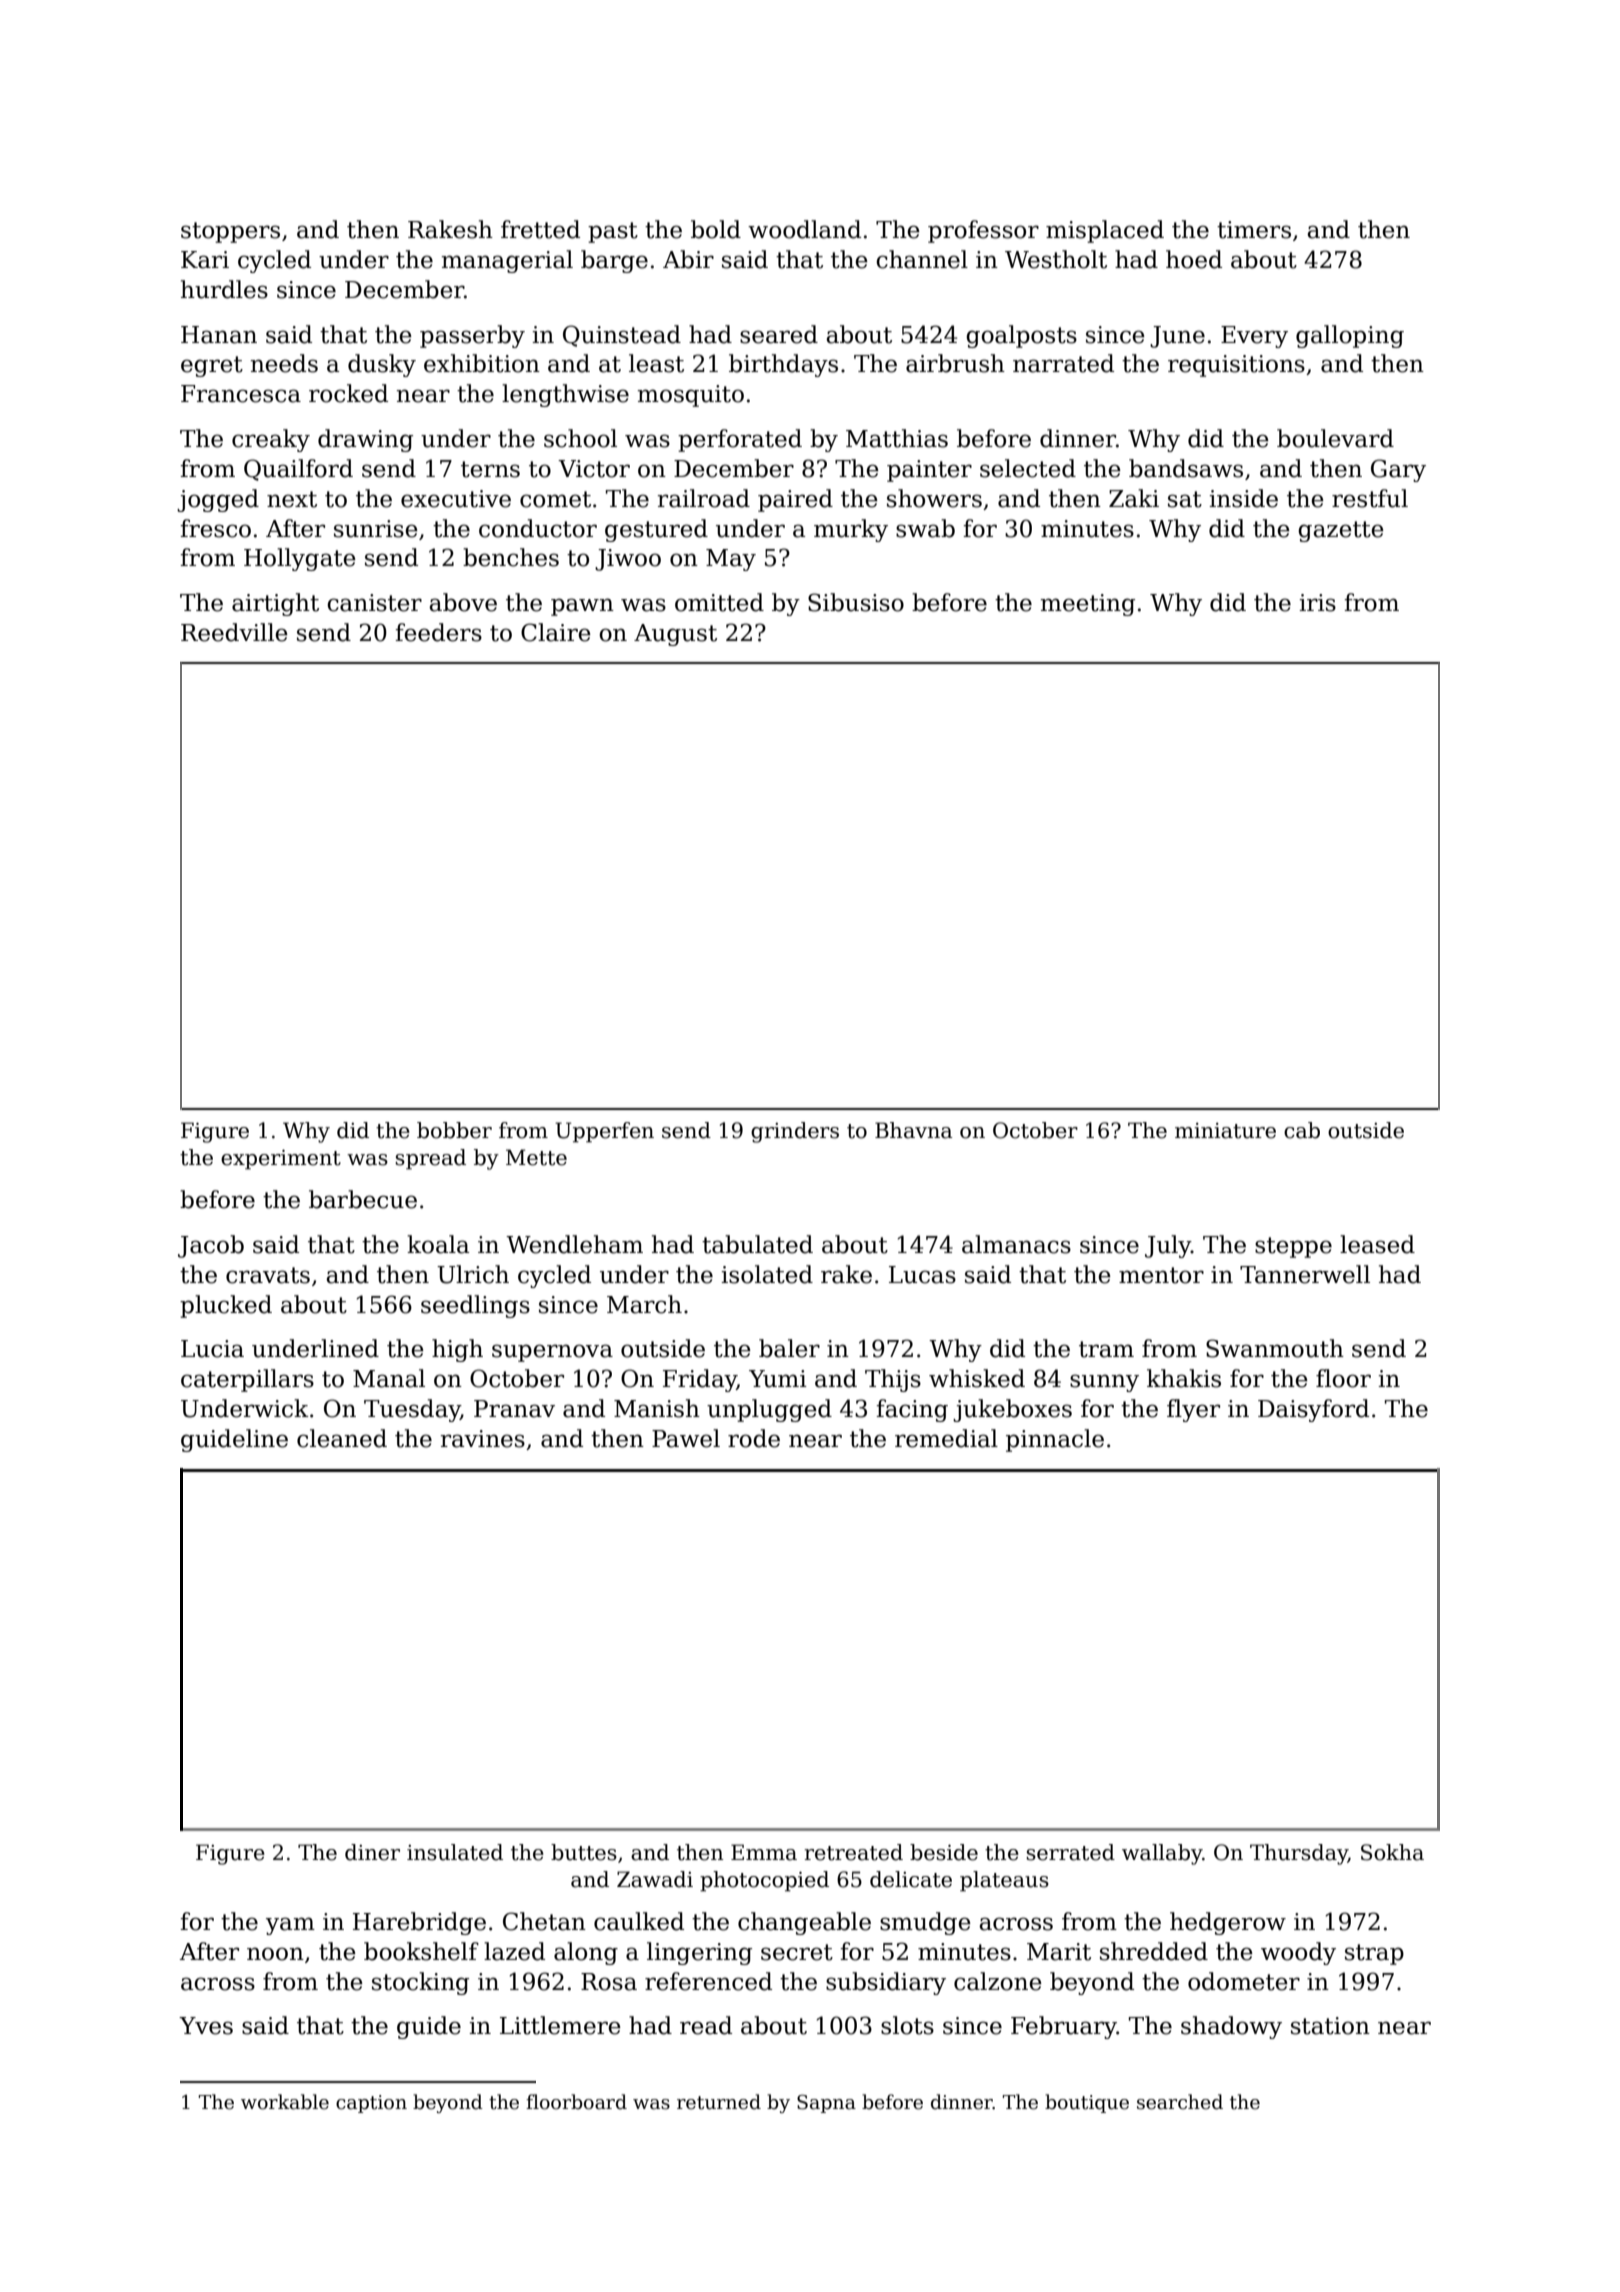 This screenshot has width=1620, height=2292. What do you see at coordinates (1193, 1410) in the screenshot?
I see `flyer` at bounding box center [1193, 1410].
